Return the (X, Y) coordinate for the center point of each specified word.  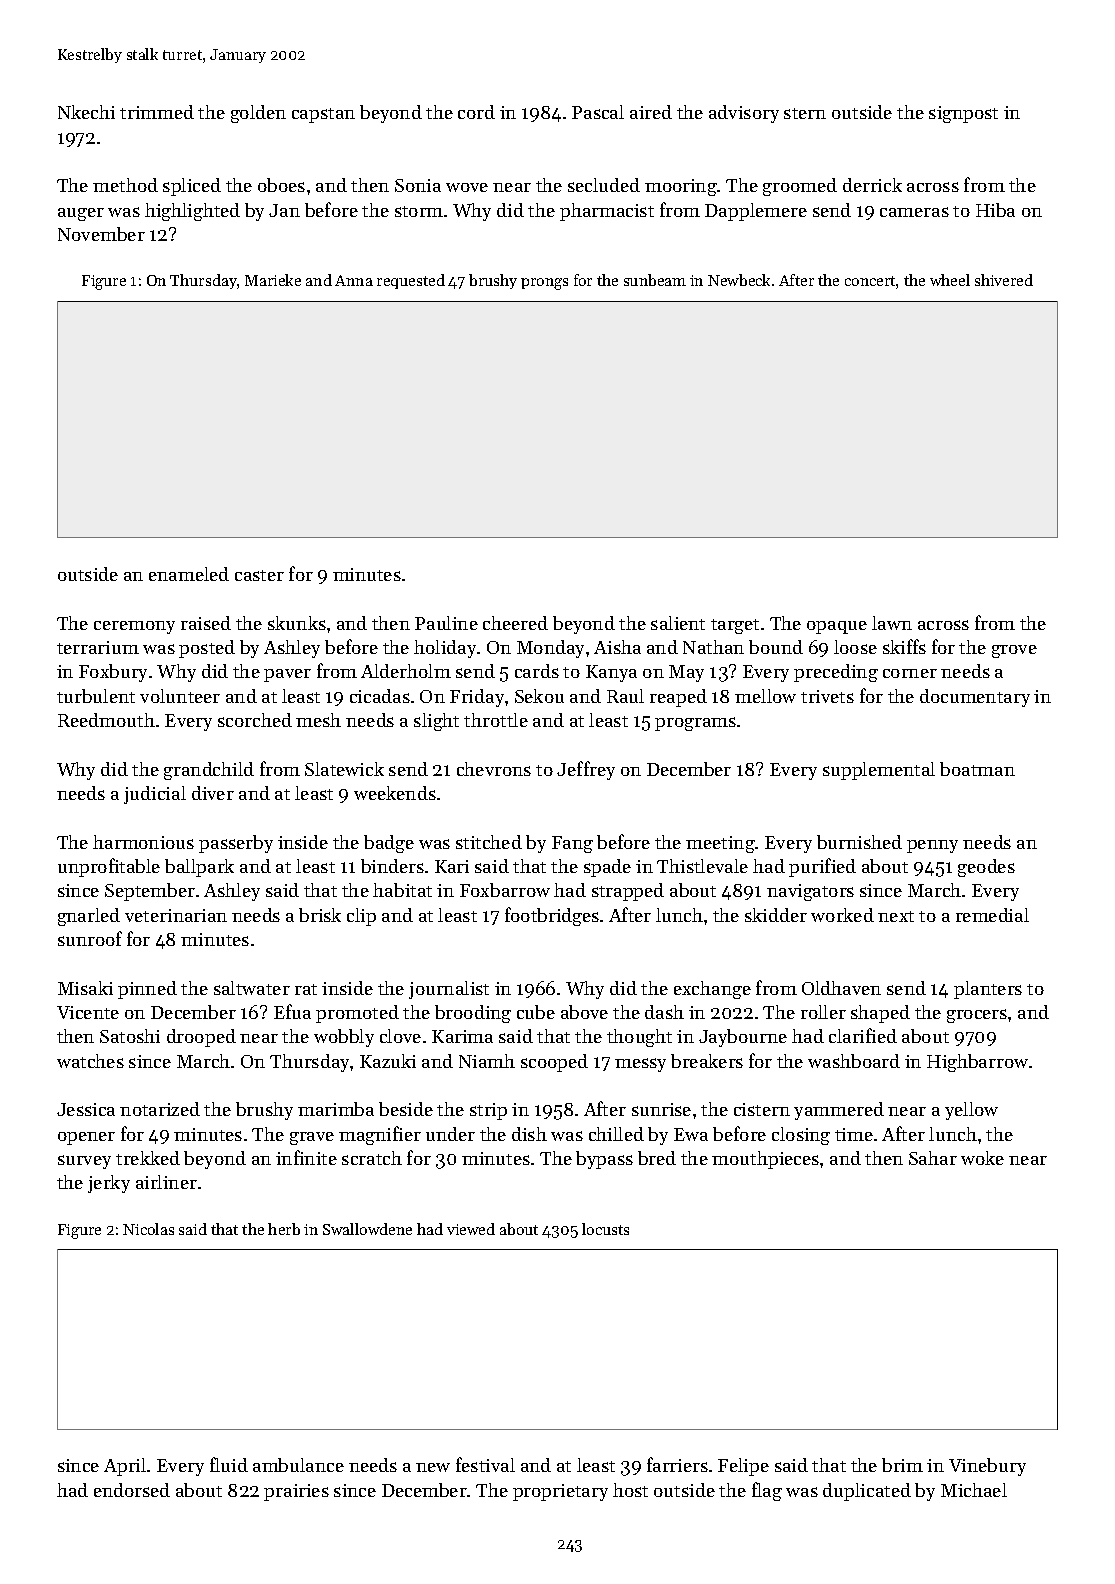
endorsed (132, 1490)
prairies (296, 1492)
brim (902, 1465)
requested (411, 281)
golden (258, 114)
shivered (1004, 280)
